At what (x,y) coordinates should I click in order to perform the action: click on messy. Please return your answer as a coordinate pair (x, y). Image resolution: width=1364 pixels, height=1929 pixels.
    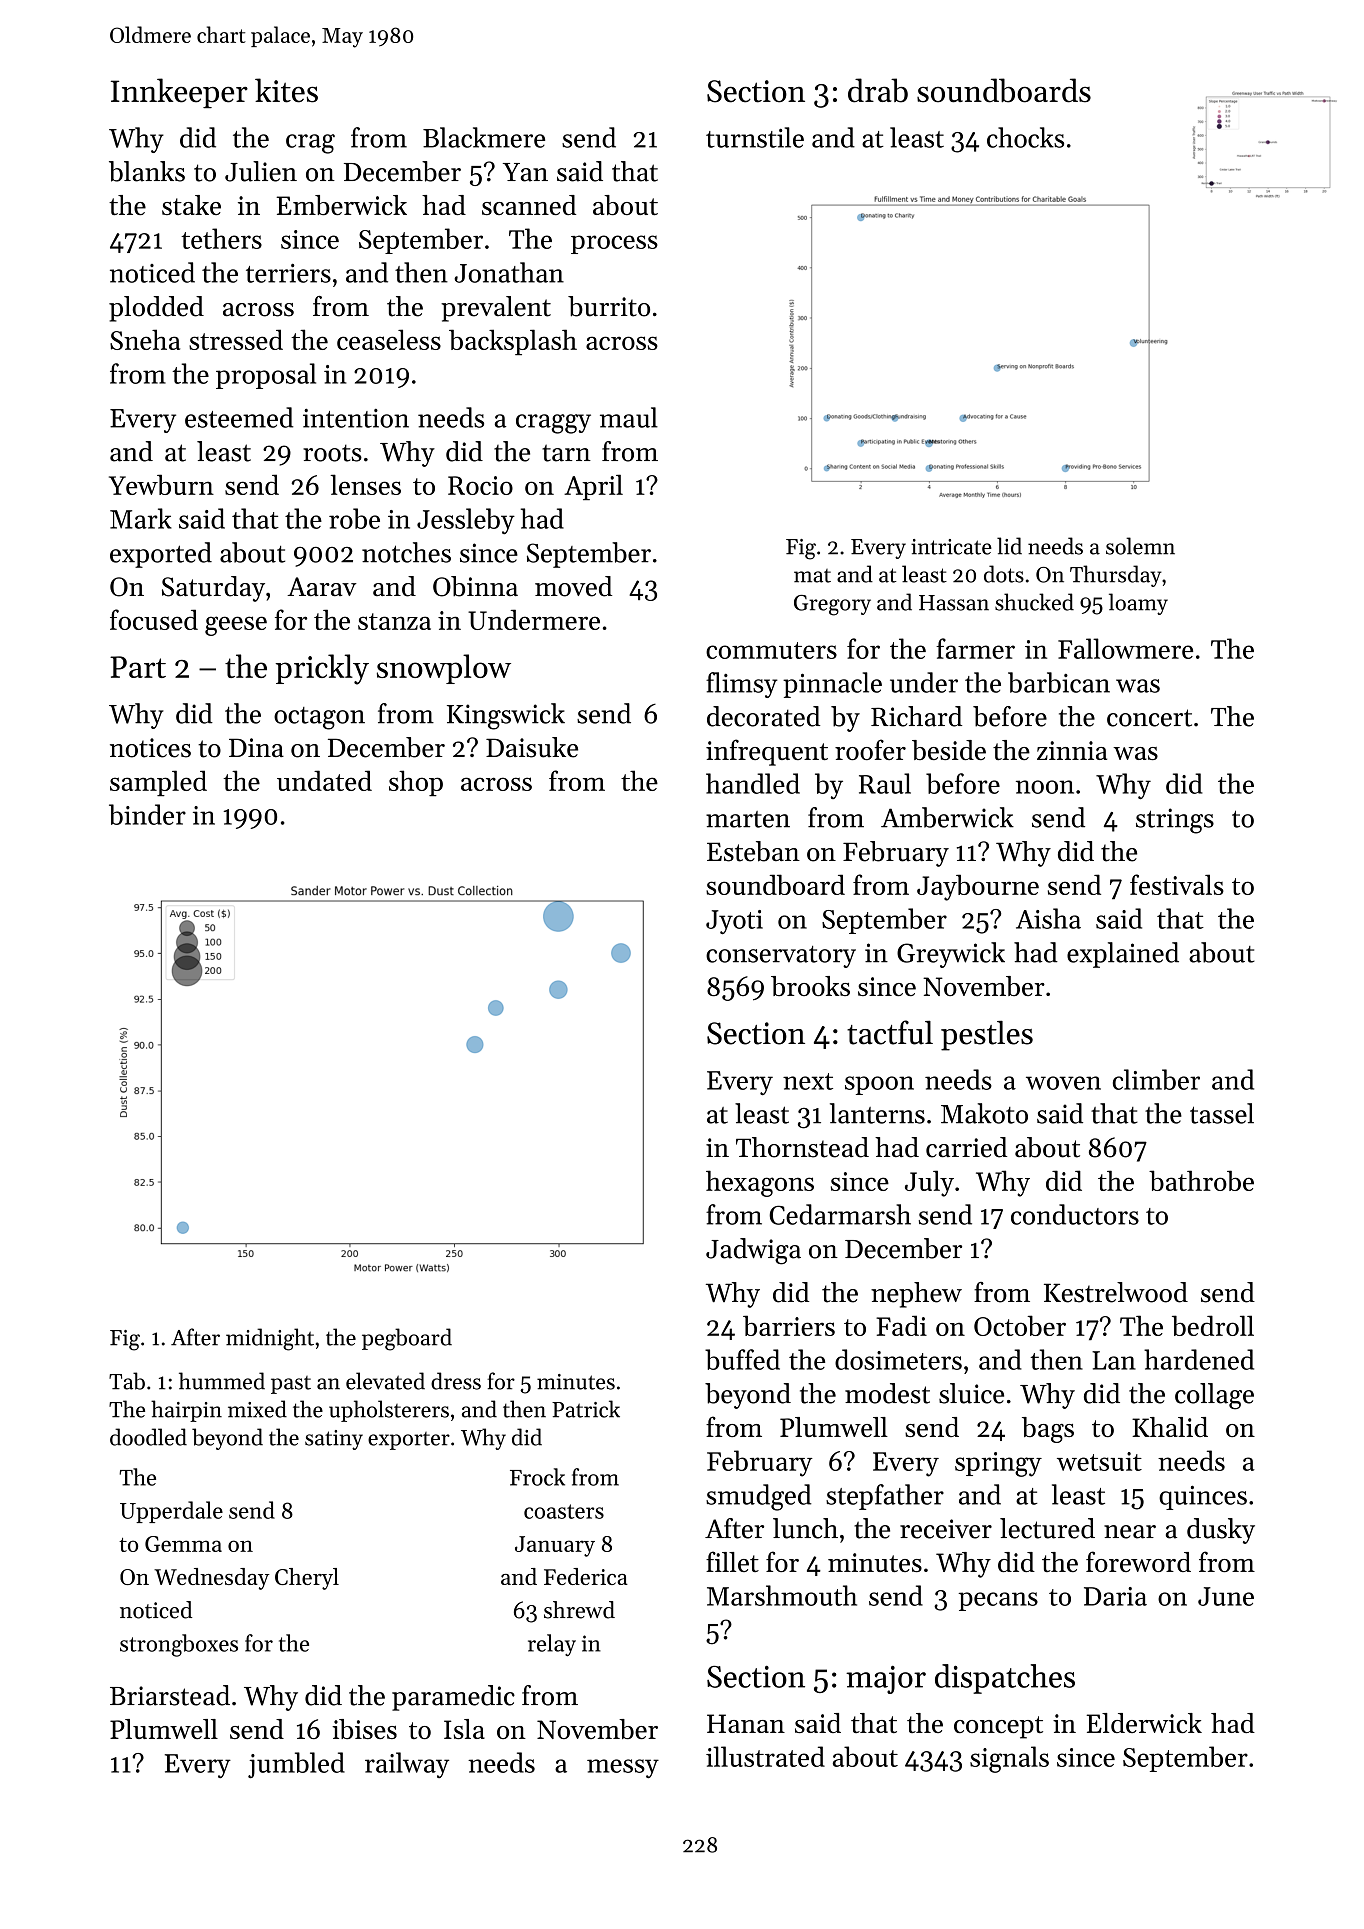
    Looking at the image, I should click on (623, 1768).
